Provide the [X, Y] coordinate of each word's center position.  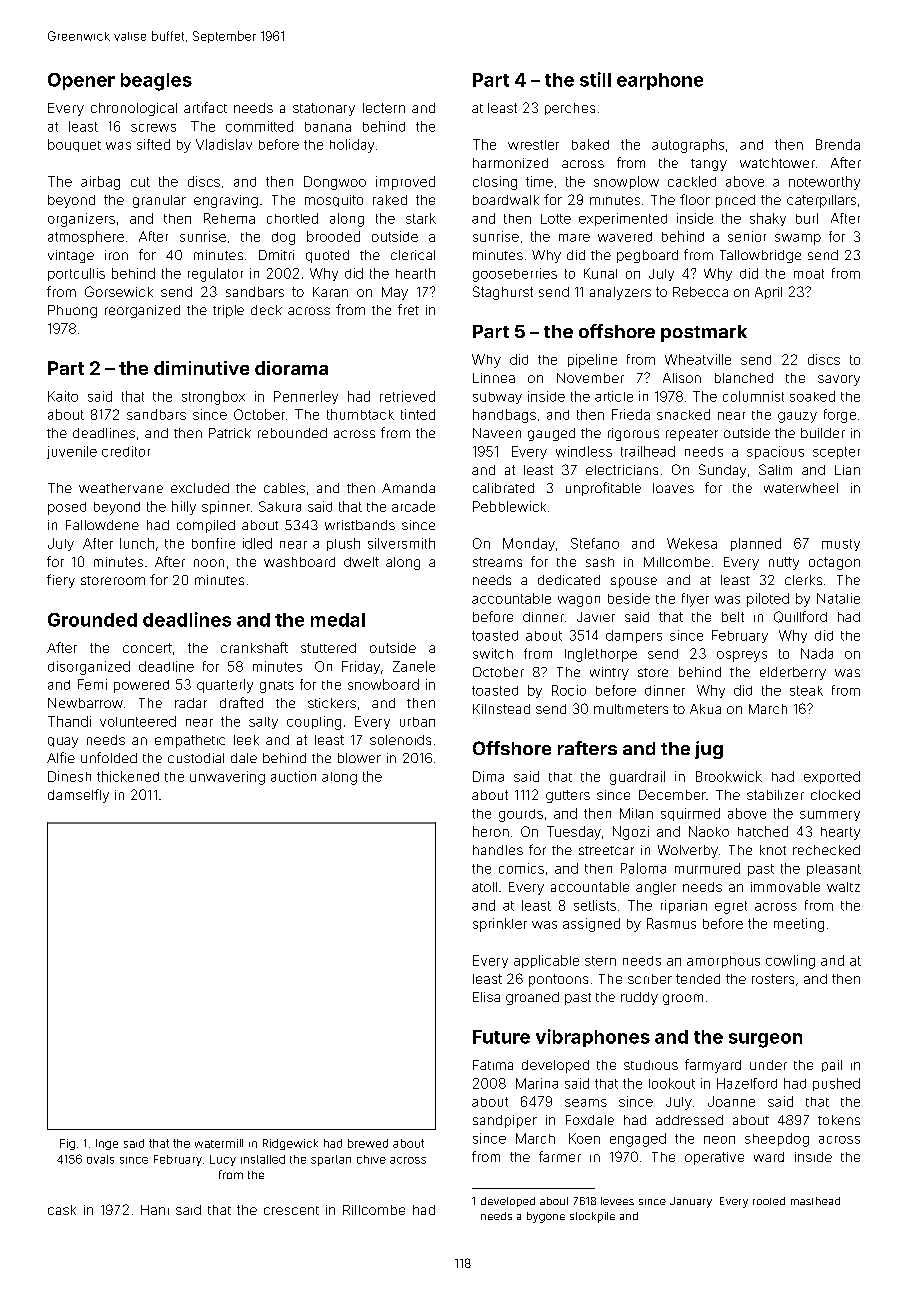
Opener [81, 81]
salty [263, 723]
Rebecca [700, 292]
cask [62, 1210]
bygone [546, 1217]
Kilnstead [501, 709]
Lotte [556, 219]
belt [733, 617]
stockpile [592, 1217]
